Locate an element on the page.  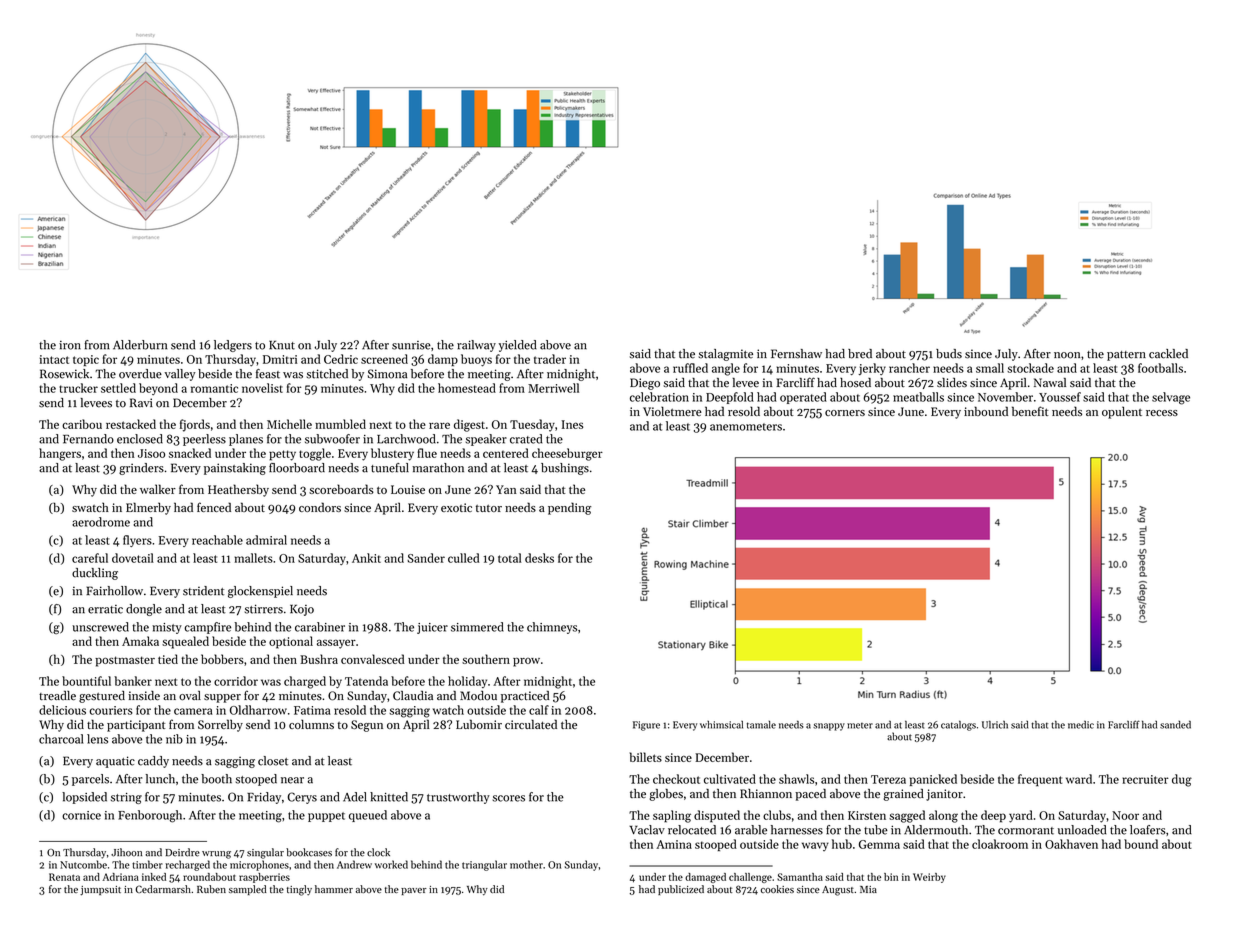
cackled is located at coordinates (1168, 354).
